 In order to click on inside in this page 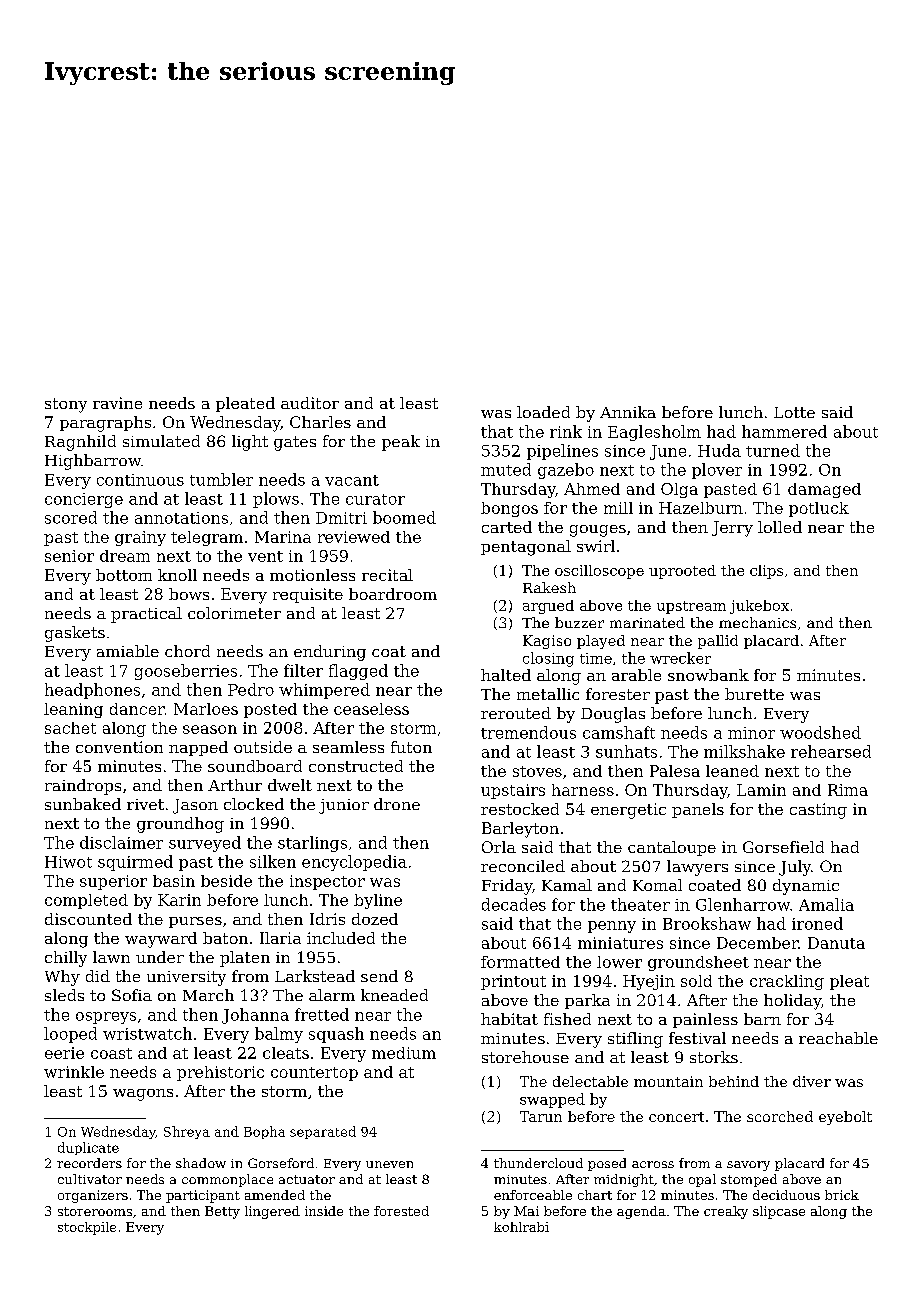, I will do `click(324, 1211)`.
